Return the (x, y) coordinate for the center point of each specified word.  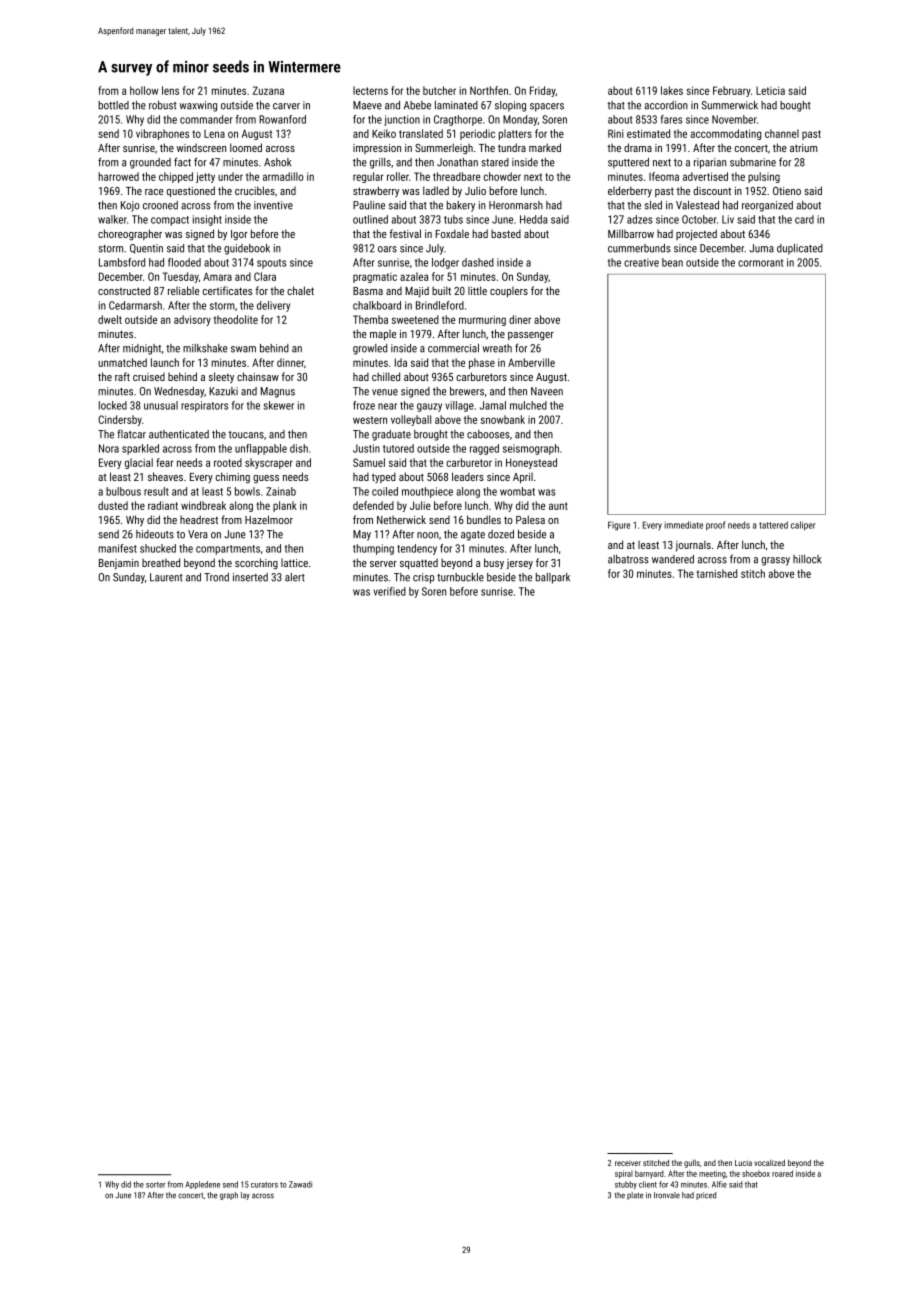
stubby (626, 1185)
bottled (113, 105)
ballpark (553, 578)
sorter (156, 1185)
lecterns (370, 90)
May (362, 535)
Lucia (743, 1163)
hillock (807, 559)
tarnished (716, 573)
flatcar (131, 434)
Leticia (770, 90)
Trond (216, 577)
